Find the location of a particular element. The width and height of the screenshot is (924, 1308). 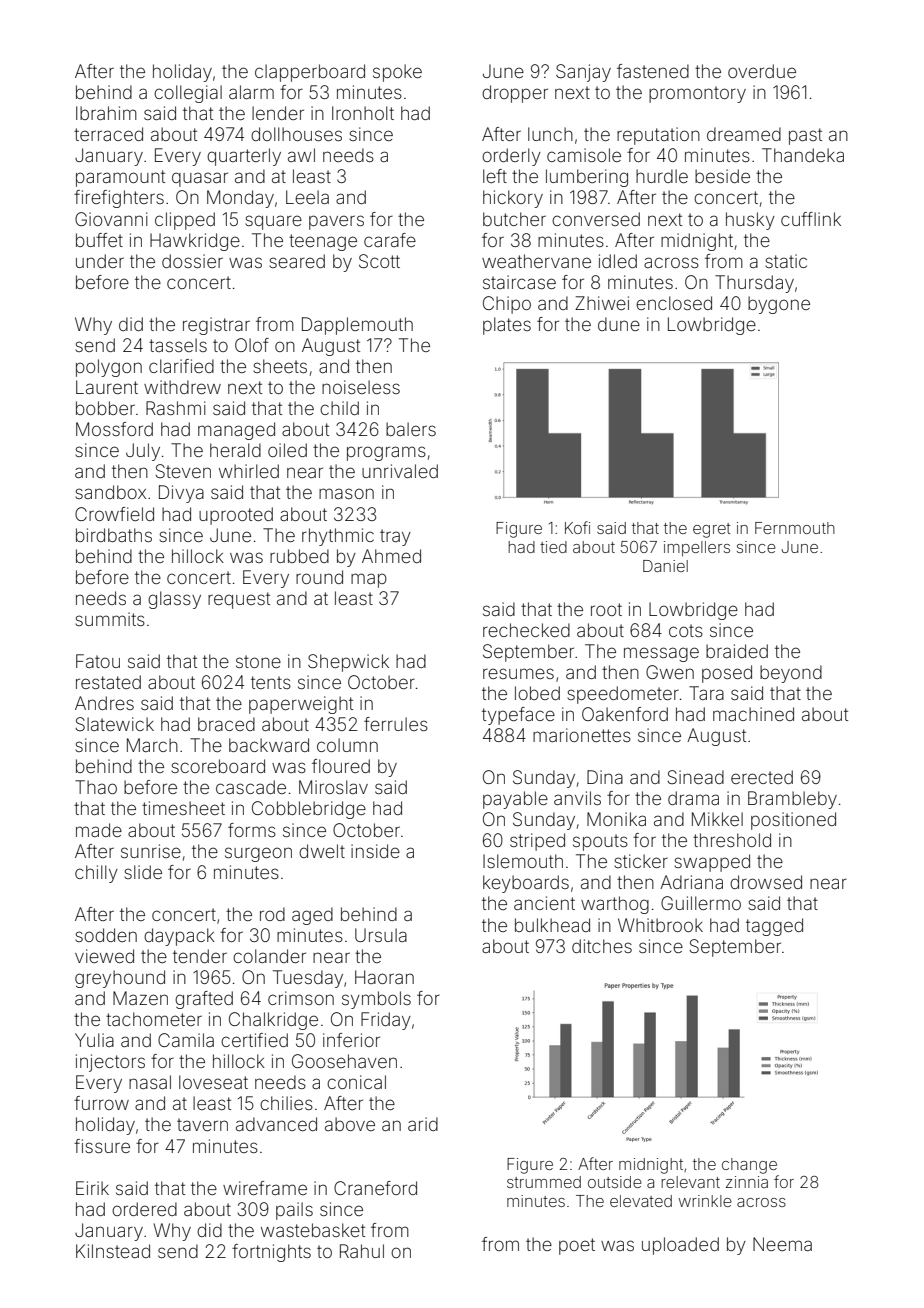

summits is located at coordinates (110, 619).
